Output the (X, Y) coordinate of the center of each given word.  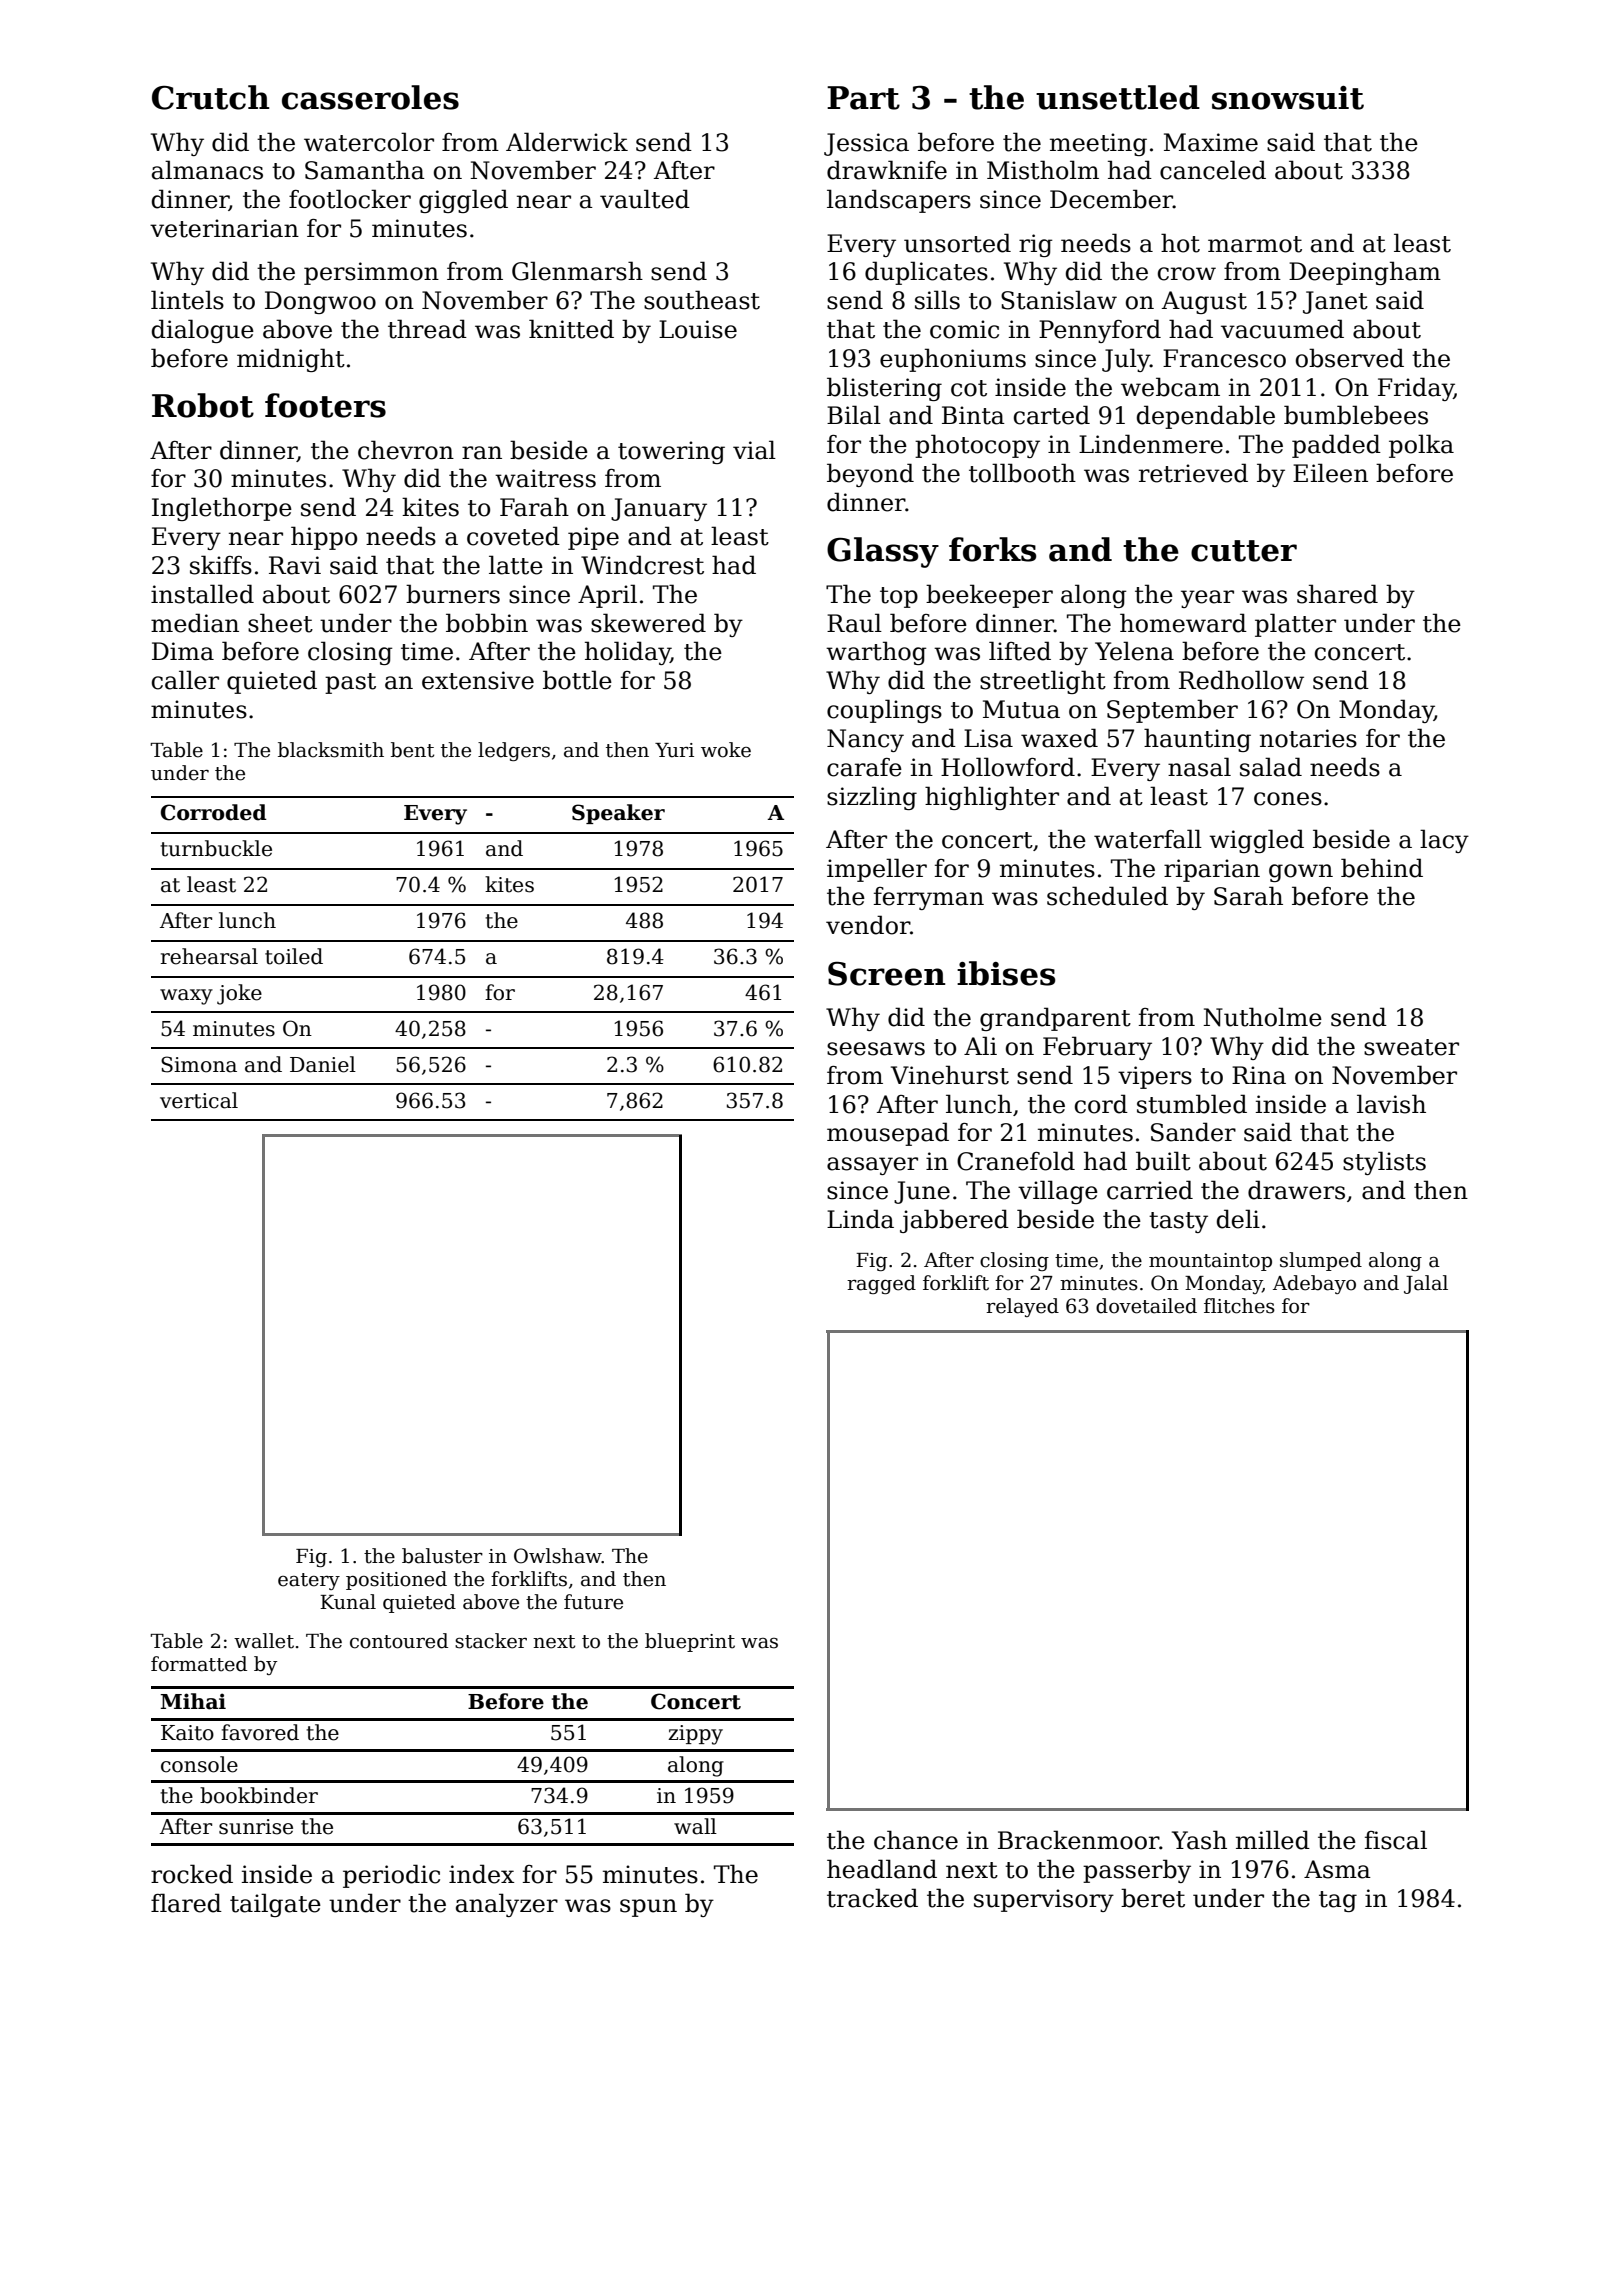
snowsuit (1288, 98)
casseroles (370, 97)
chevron (406, 450)
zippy (695, 1735)
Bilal (854, 415)
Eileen (1330, 473)
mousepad (888, 1134)
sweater (1411, 1047)
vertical (199, 1100)
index (481, 1874)
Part (863, 98)
